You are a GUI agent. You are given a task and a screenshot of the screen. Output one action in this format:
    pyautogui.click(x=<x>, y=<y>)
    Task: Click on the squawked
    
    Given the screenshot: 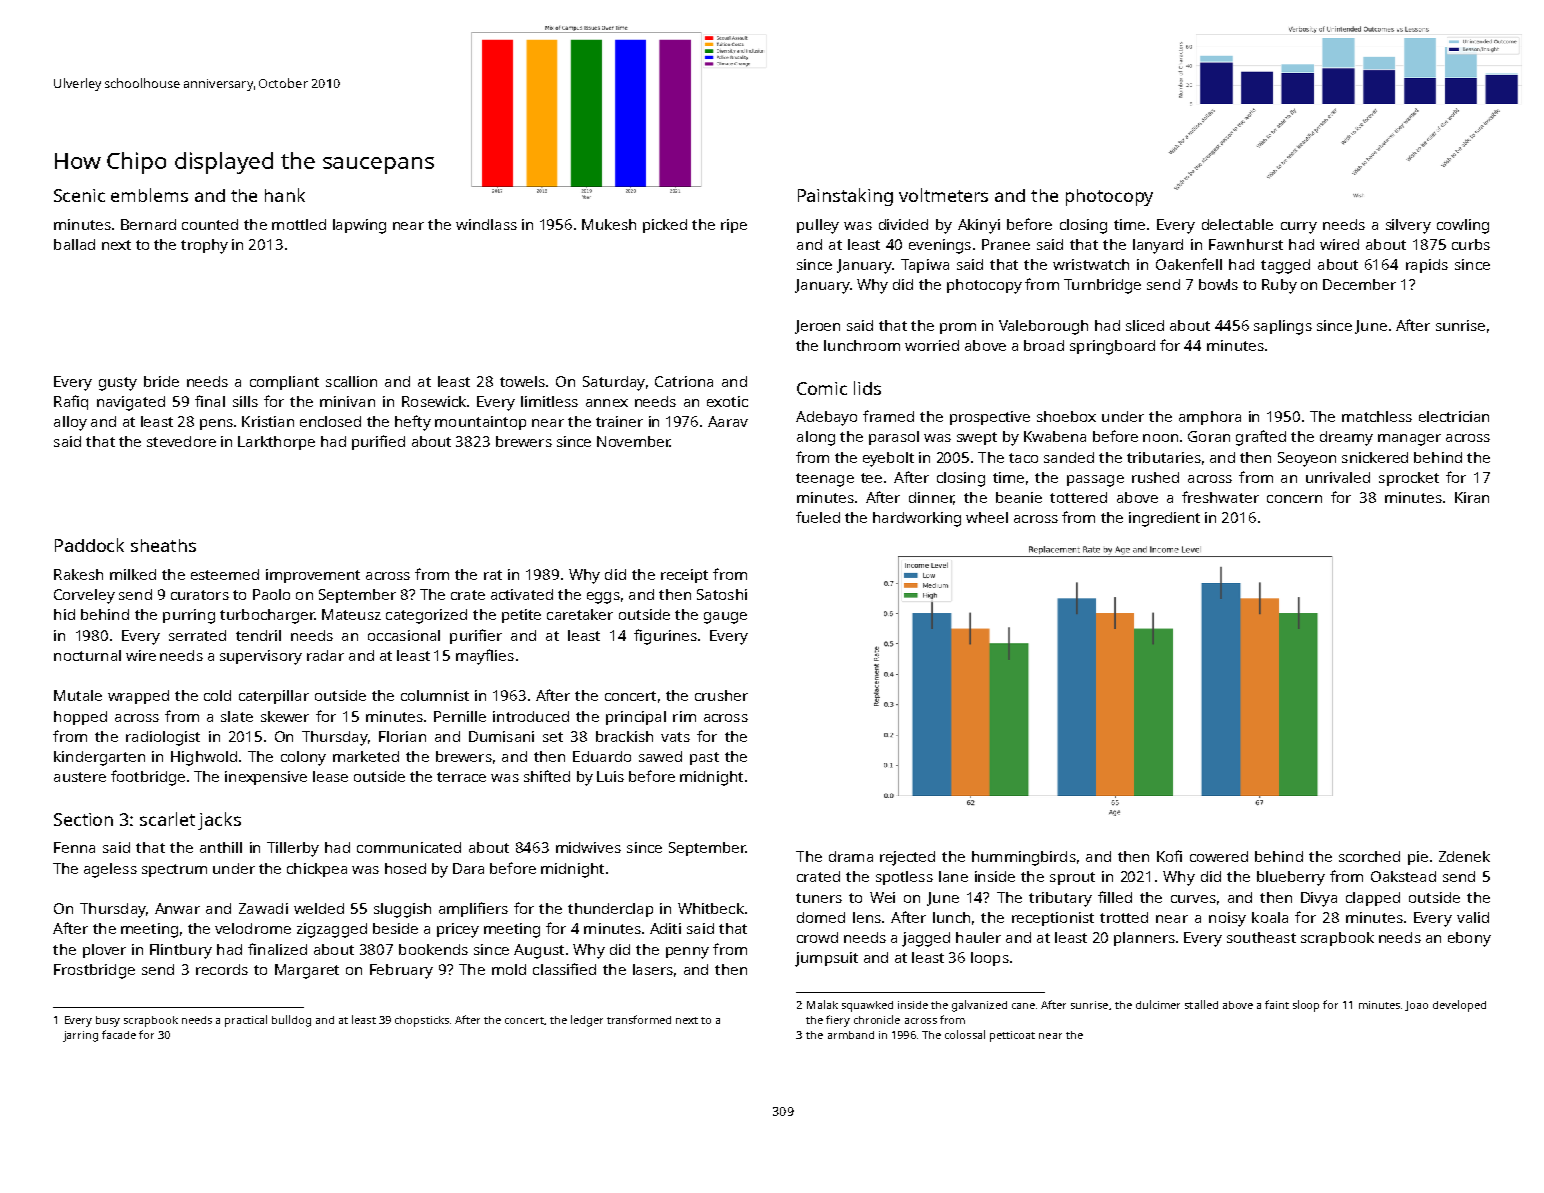 What is the action you would take?
    pyautogui.click(x=867, y=1006)
